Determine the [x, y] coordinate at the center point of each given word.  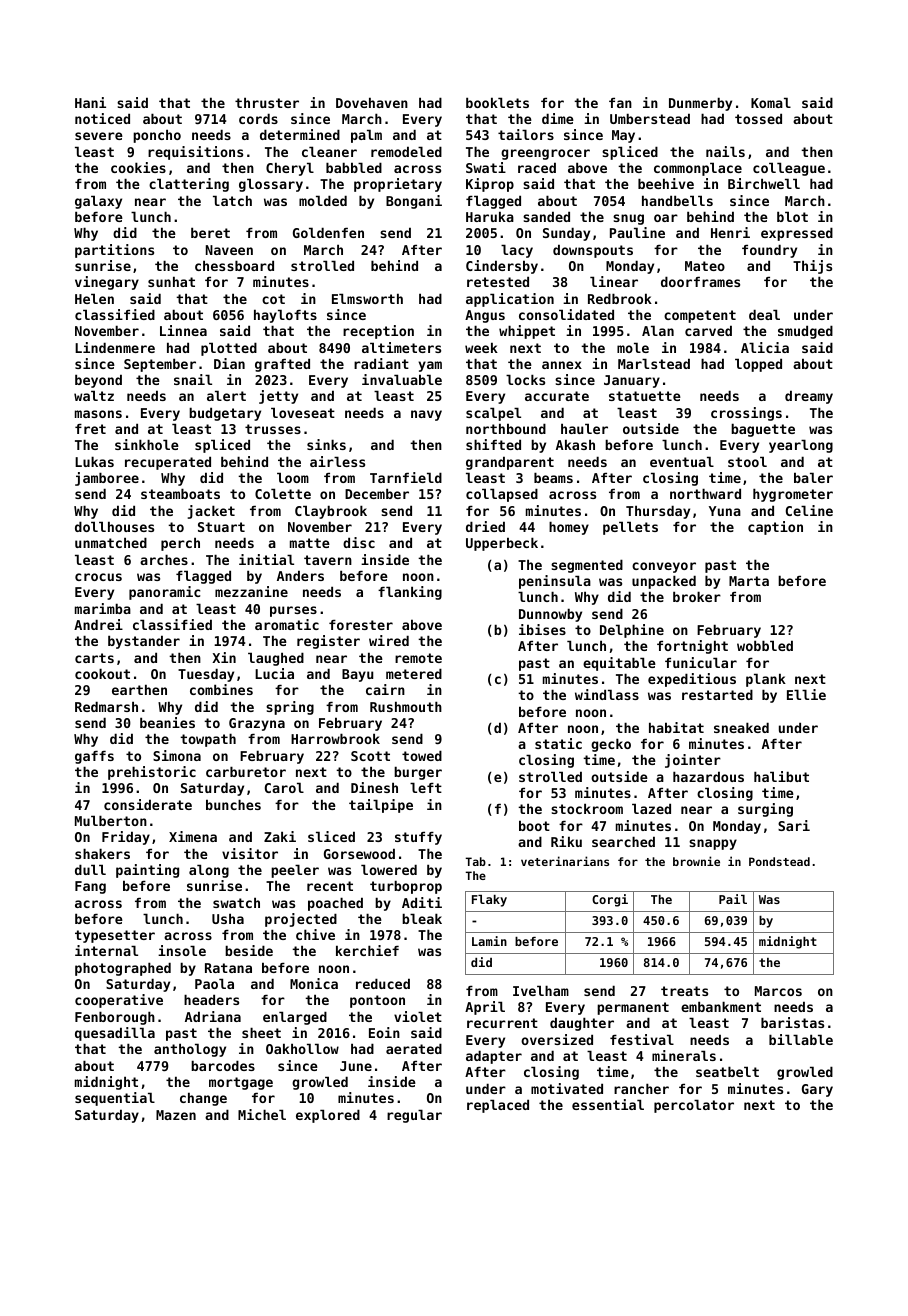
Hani [90, 102]
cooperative [119, 1001]
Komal [771, 102]
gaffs [94, 757]
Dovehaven [372, 102]
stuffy [418, 838]
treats [684, 991]
